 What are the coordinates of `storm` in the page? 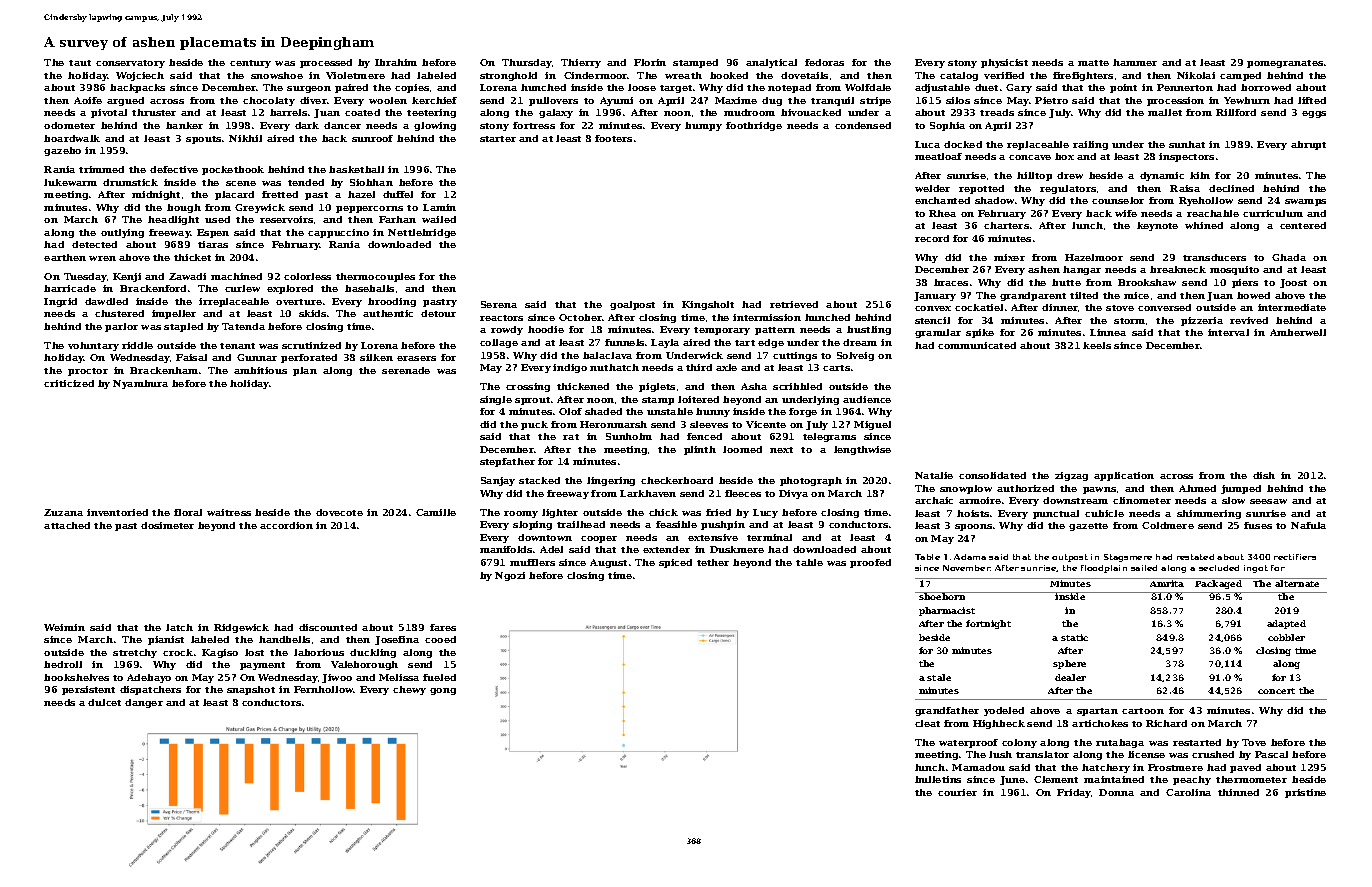 It's located at (1129, 321).
